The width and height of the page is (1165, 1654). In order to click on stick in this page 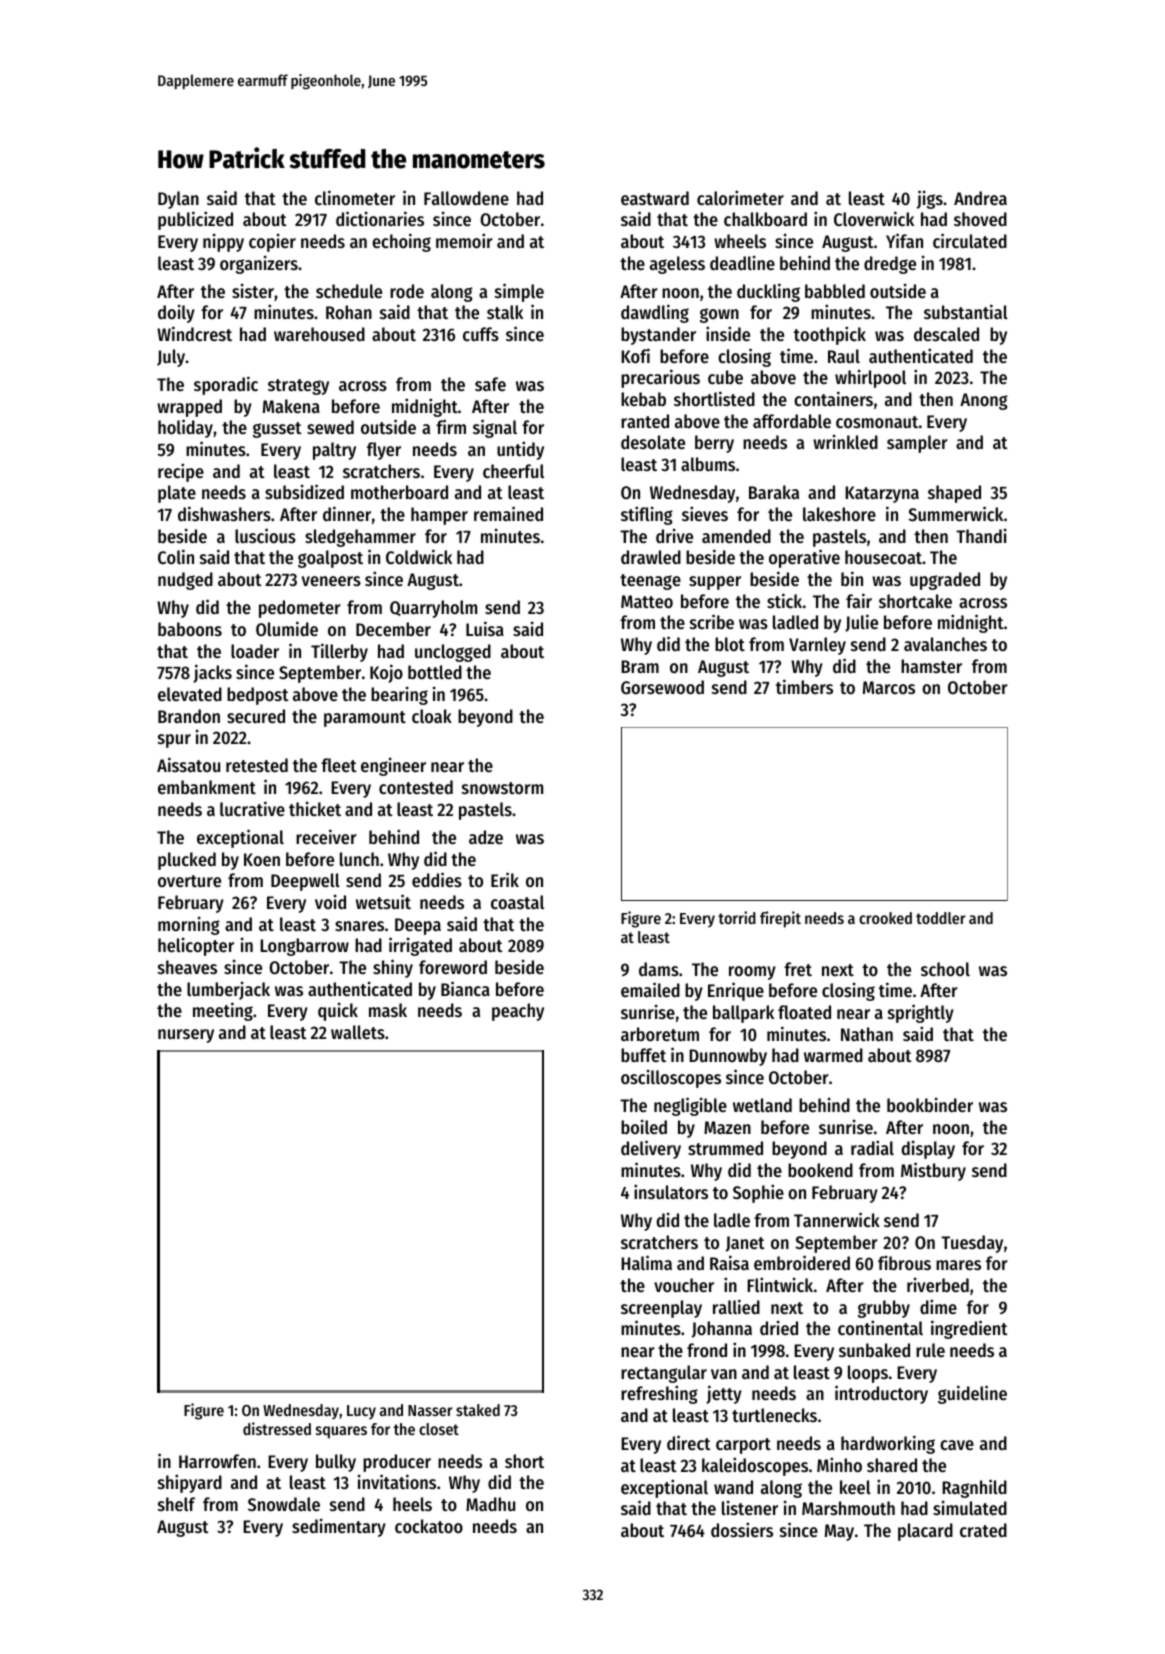, I will do `click(784, 600)`.
